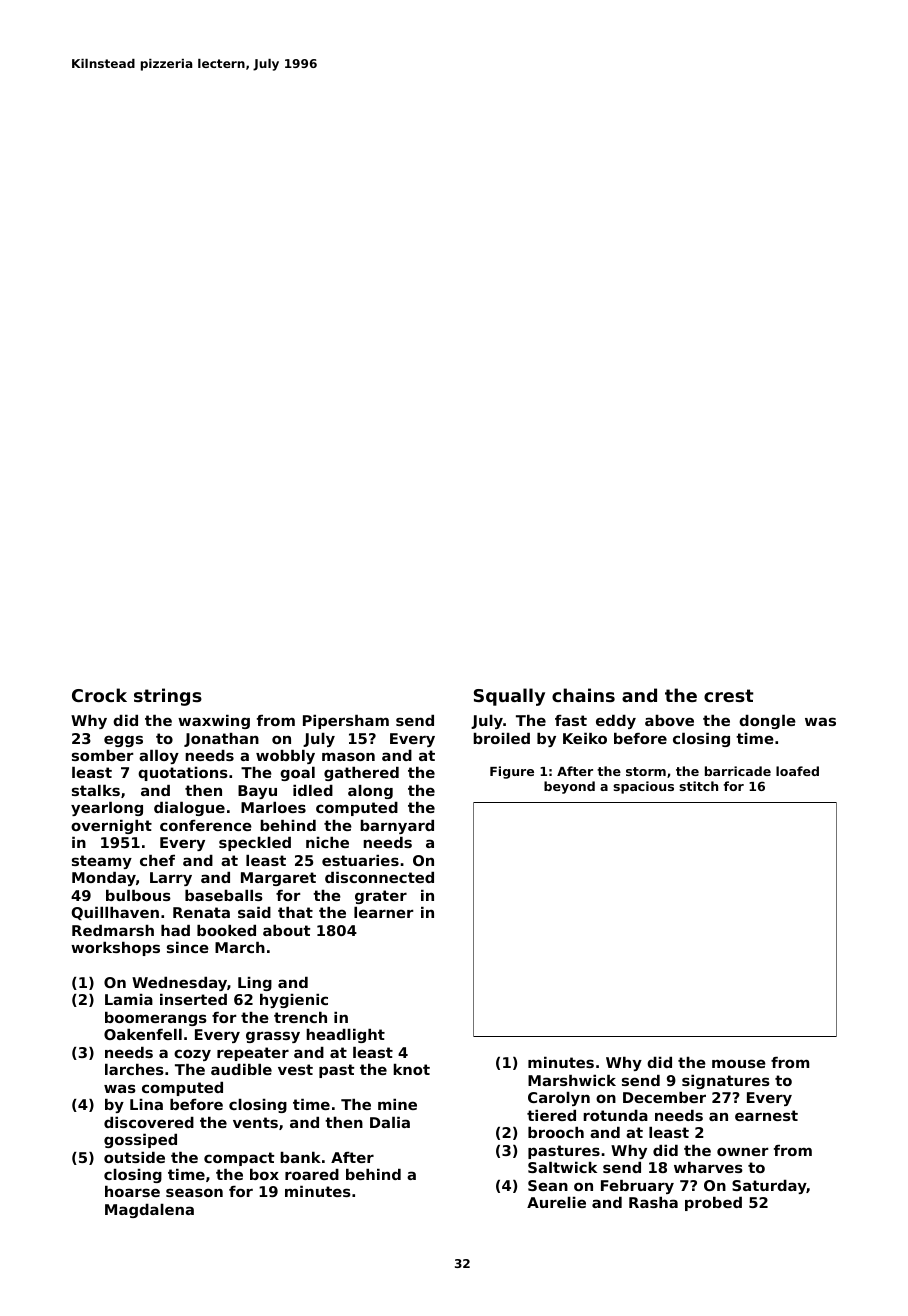  I want to click on wobbly, so click(285, 757).
